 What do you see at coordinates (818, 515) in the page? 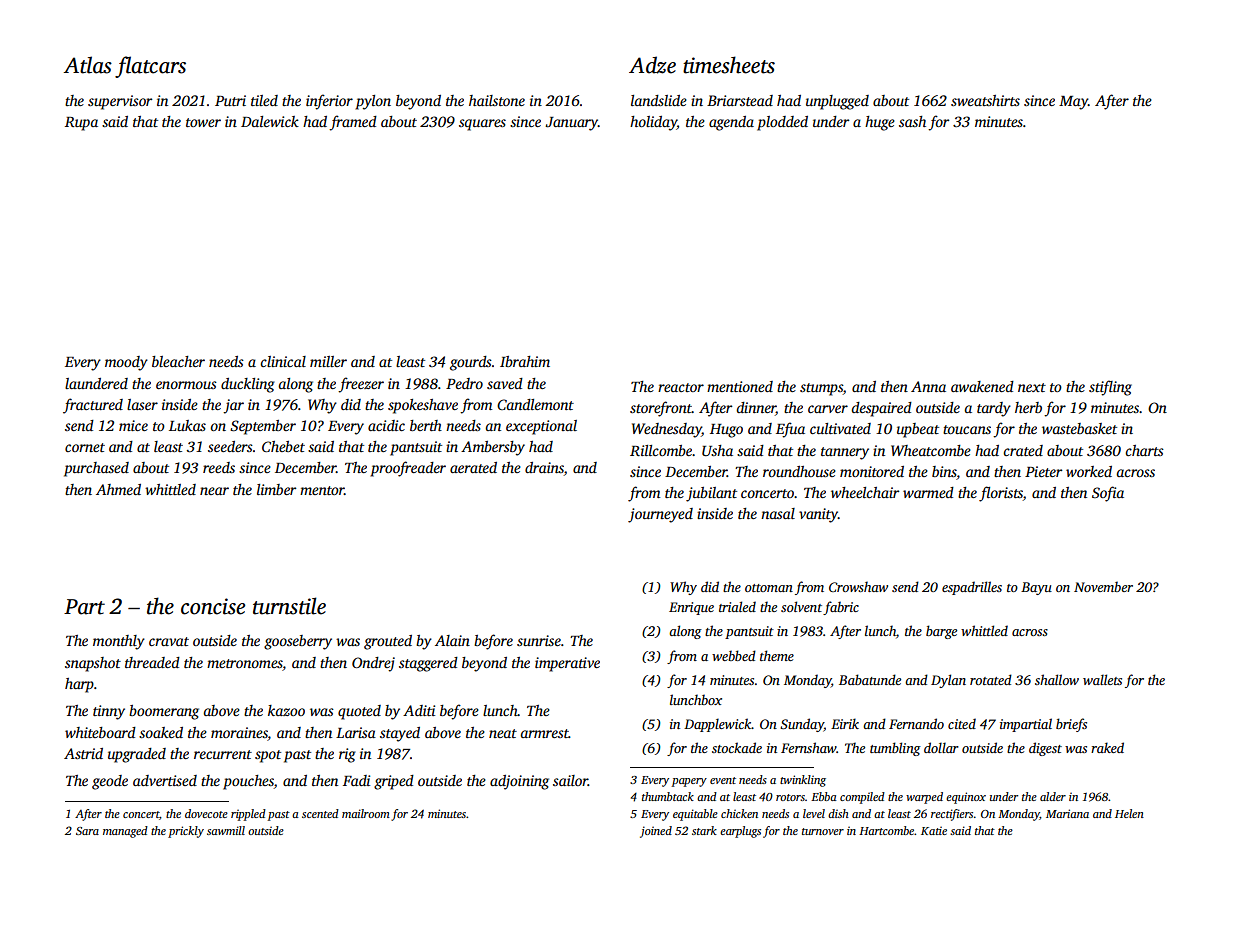
I see `vanity` at bounding box center [818, 515].
